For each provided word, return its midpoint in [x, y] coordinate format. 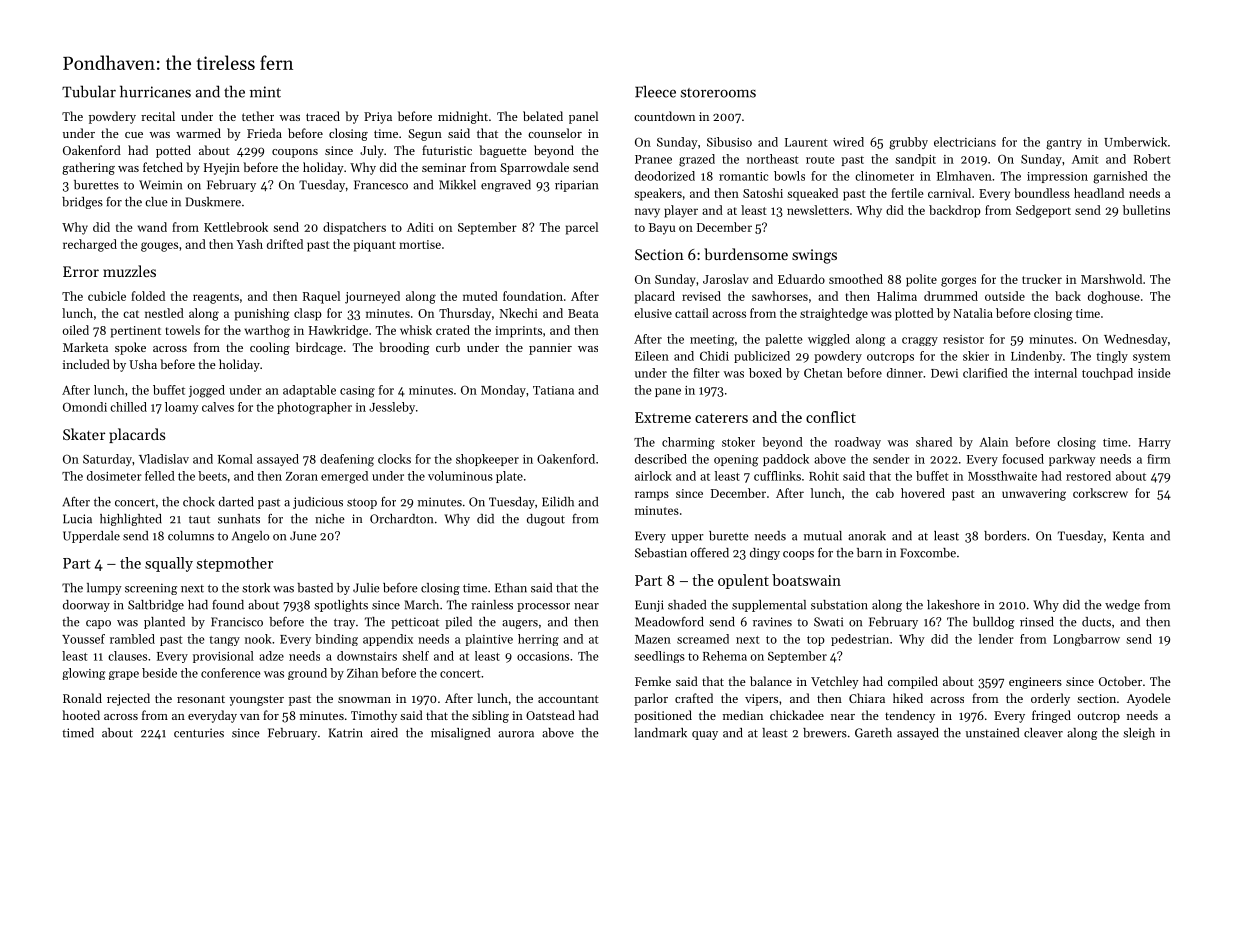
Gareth [873, 733]
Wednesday [1136, 340]
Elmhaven [964, 176]
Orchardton [401, 519]
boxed [765, 373]
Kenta [1128, 536]
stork [256, 588]
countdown [664, 116]
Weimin [160, 185]
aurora [516, 734]
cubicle [107, 296]
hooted [81, 715]
